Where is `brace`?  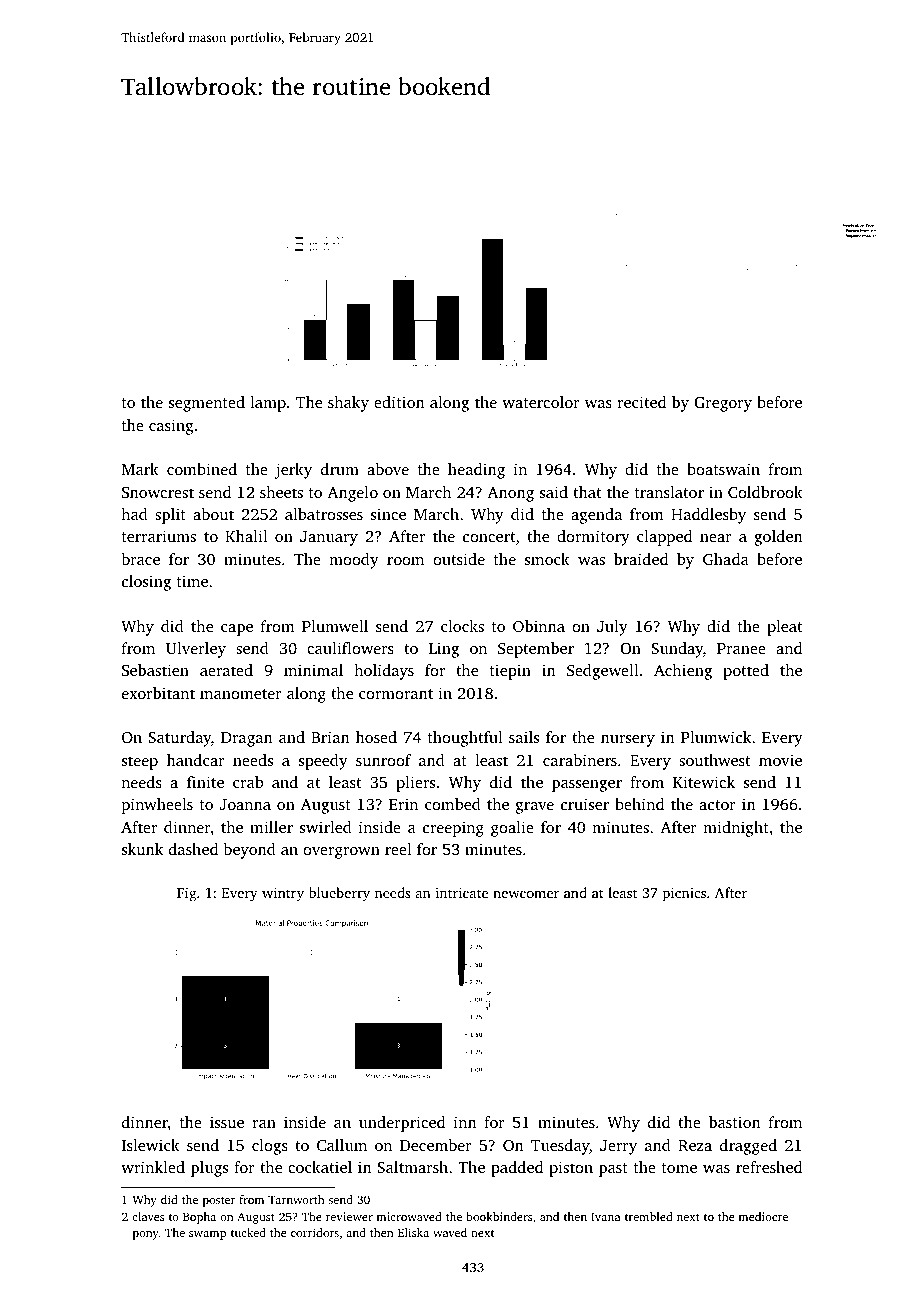
brace is located at coordinates (141, 559).
